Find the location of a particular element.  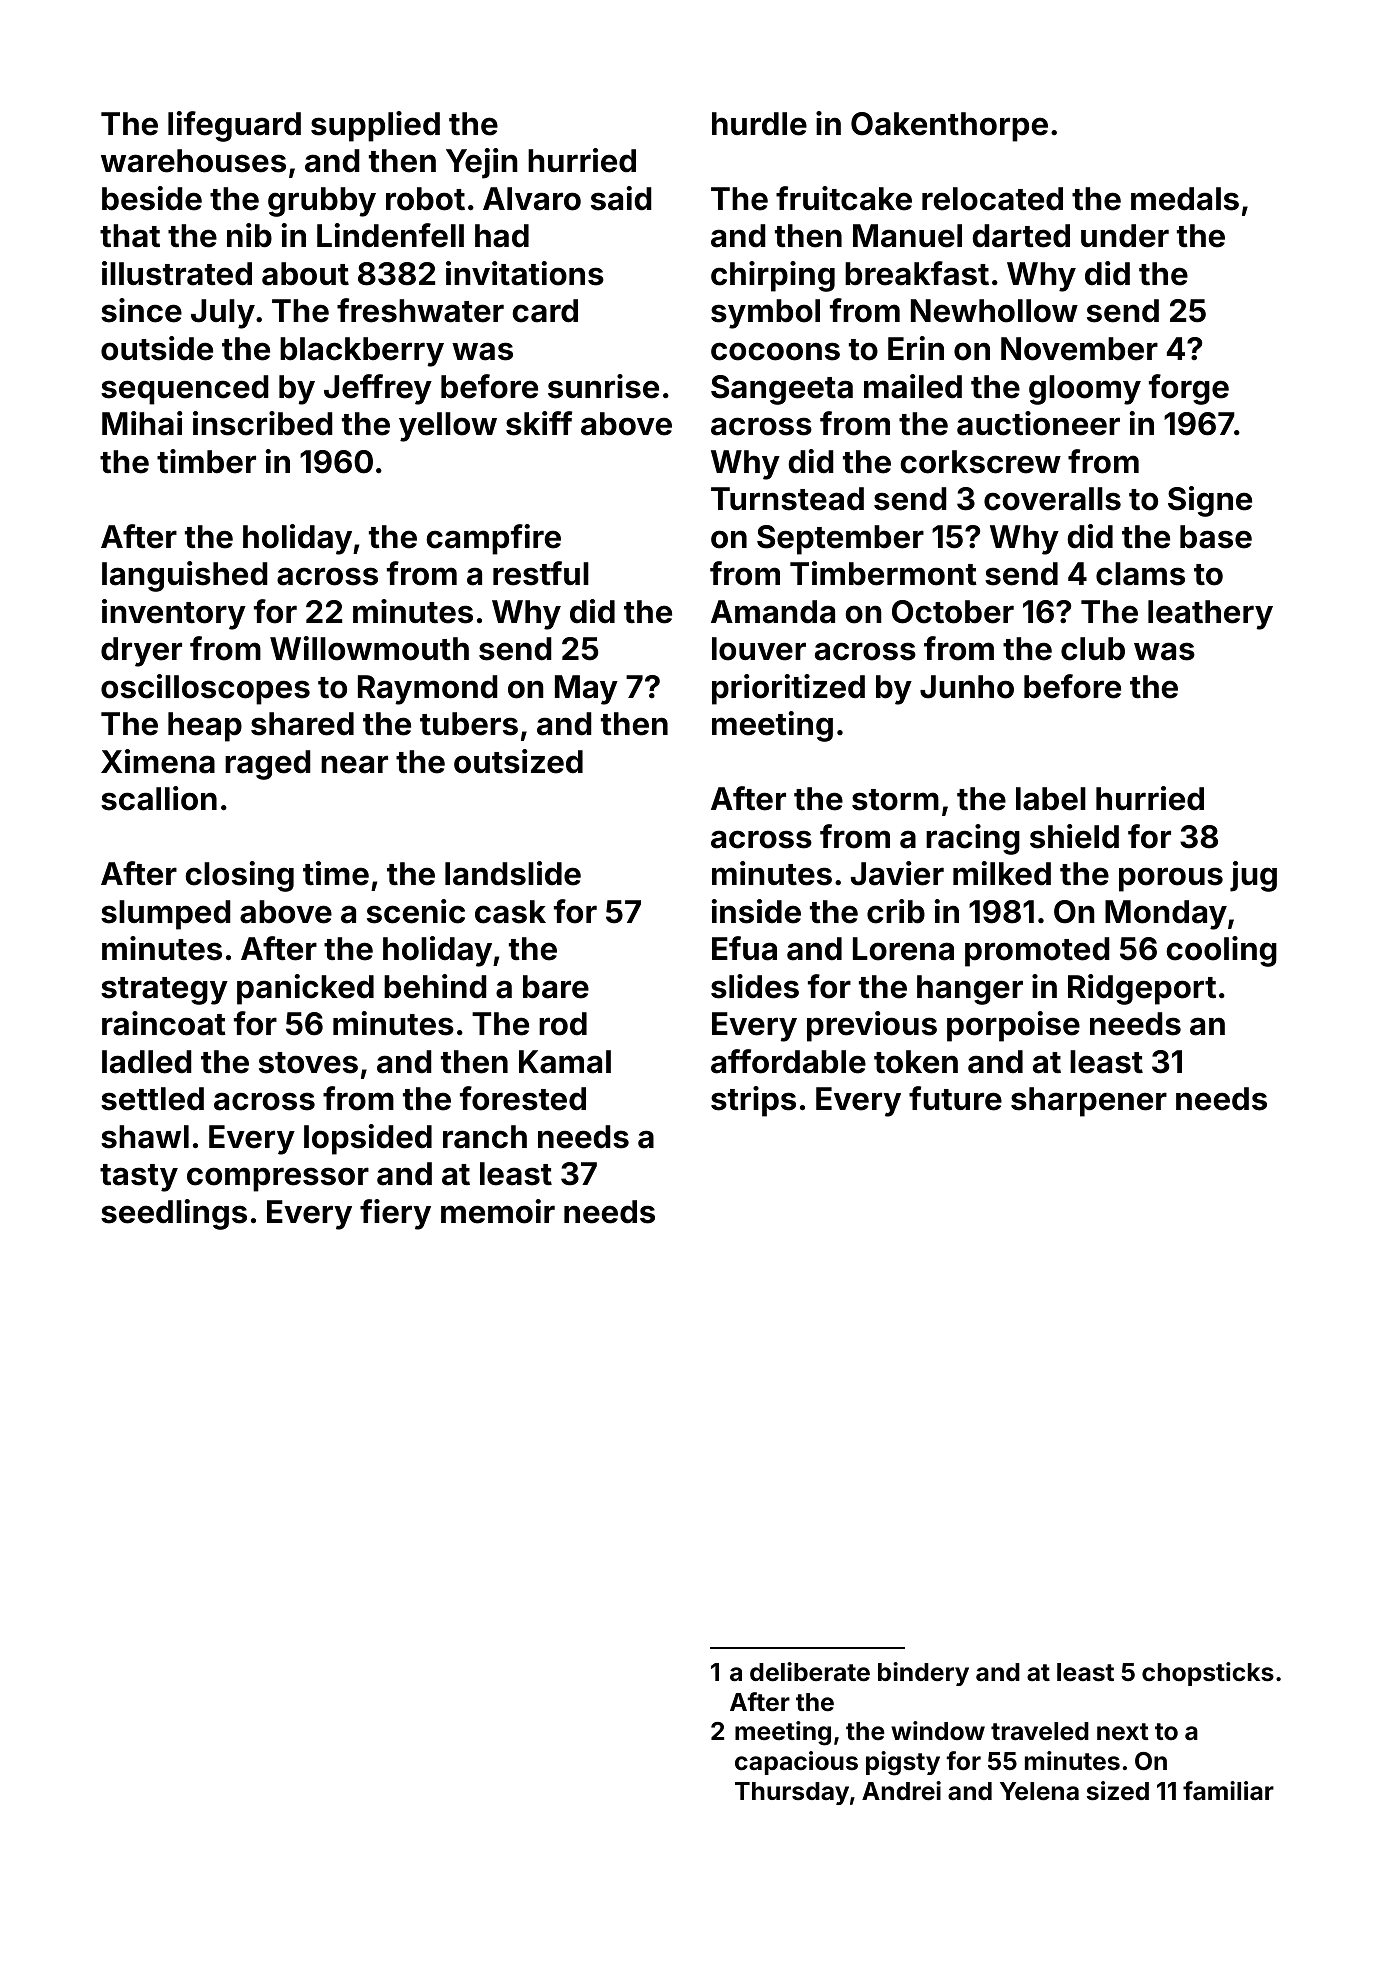

token is located at coordinates (916, 1062).
